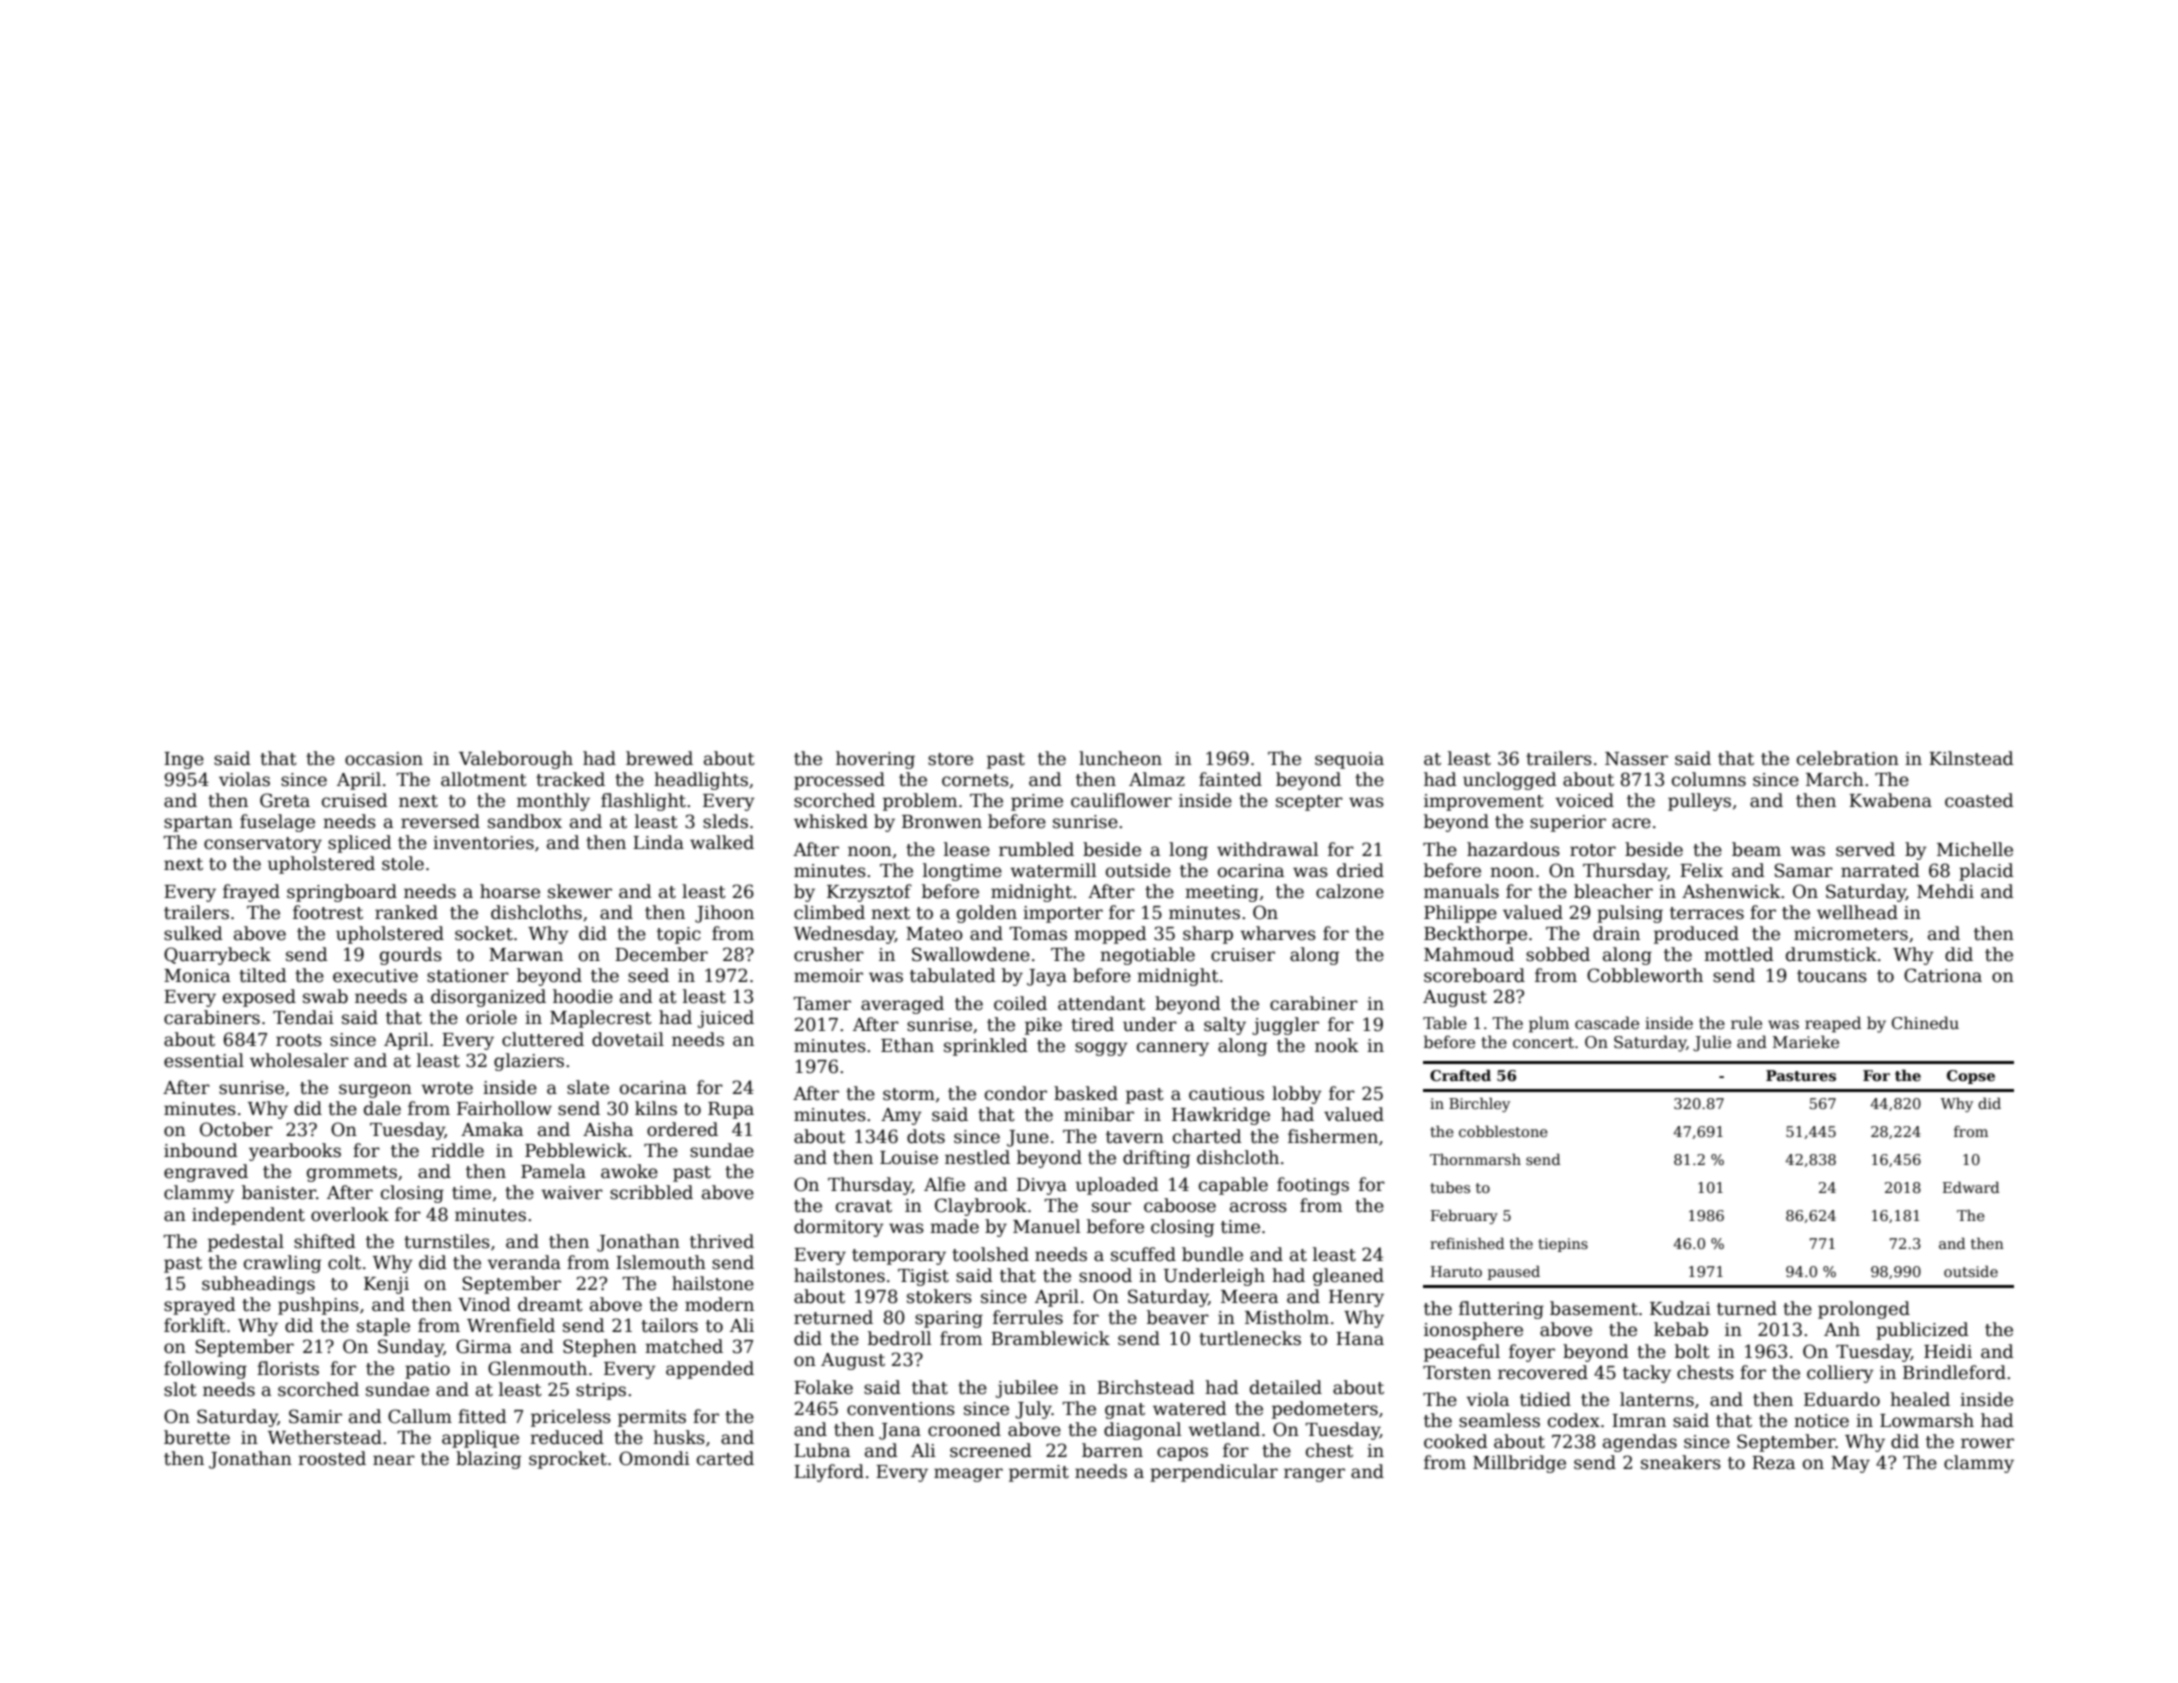 This screenshot has width=2178, height=1683. I want to click on celebration, so click(1848, 758).
